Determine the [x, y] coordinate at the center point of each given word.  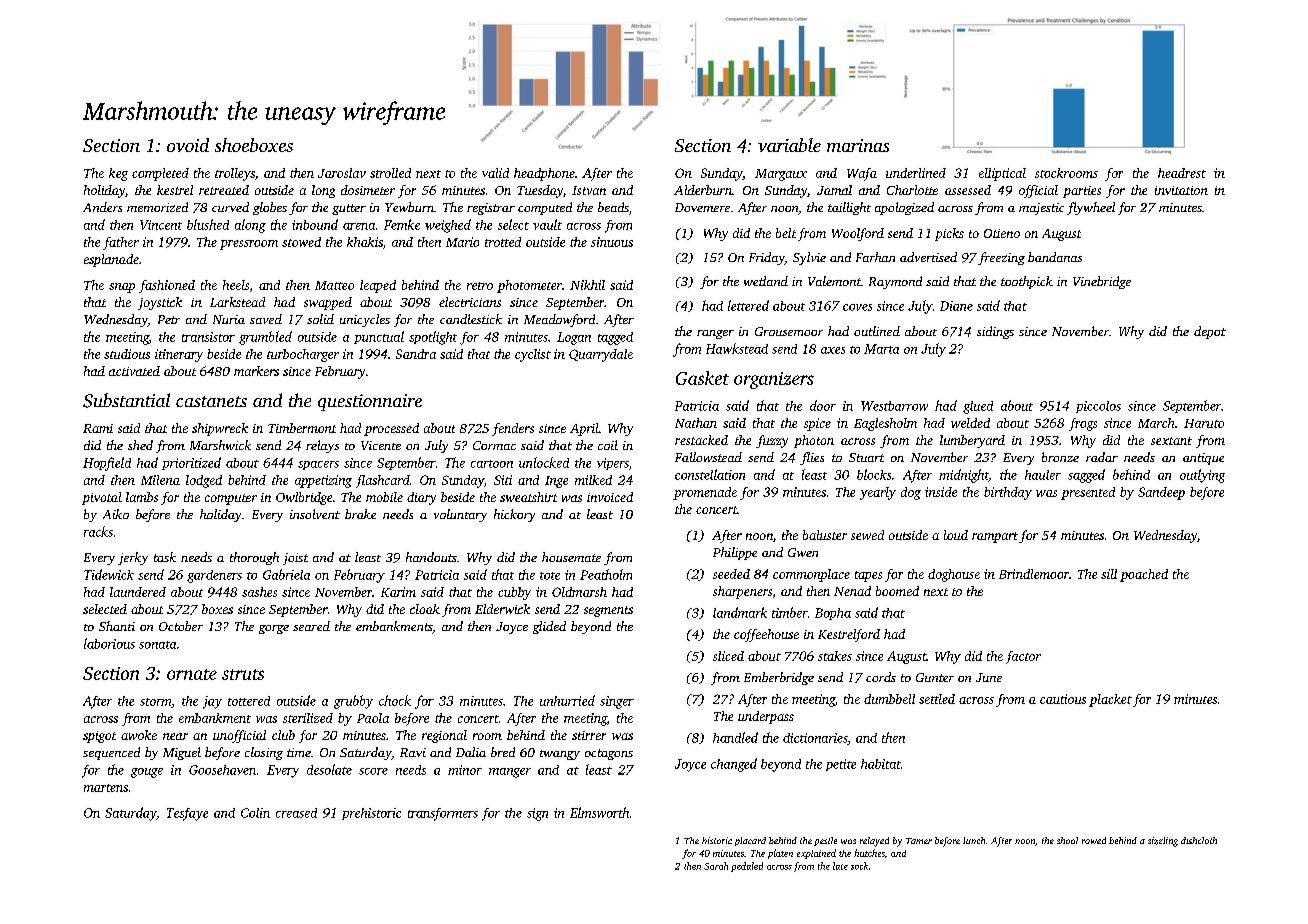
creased [296, 813]
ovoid [188, 145]
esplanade [111, 260]
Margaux [781, 175]
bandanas [1055, 257]
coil [608, 445]
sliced [728, 656]
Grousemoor [789, 331]
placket [1110, 700]
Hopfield [107, 464]
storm [156, 703]
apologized [904, 208]
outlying [1202, 476]
